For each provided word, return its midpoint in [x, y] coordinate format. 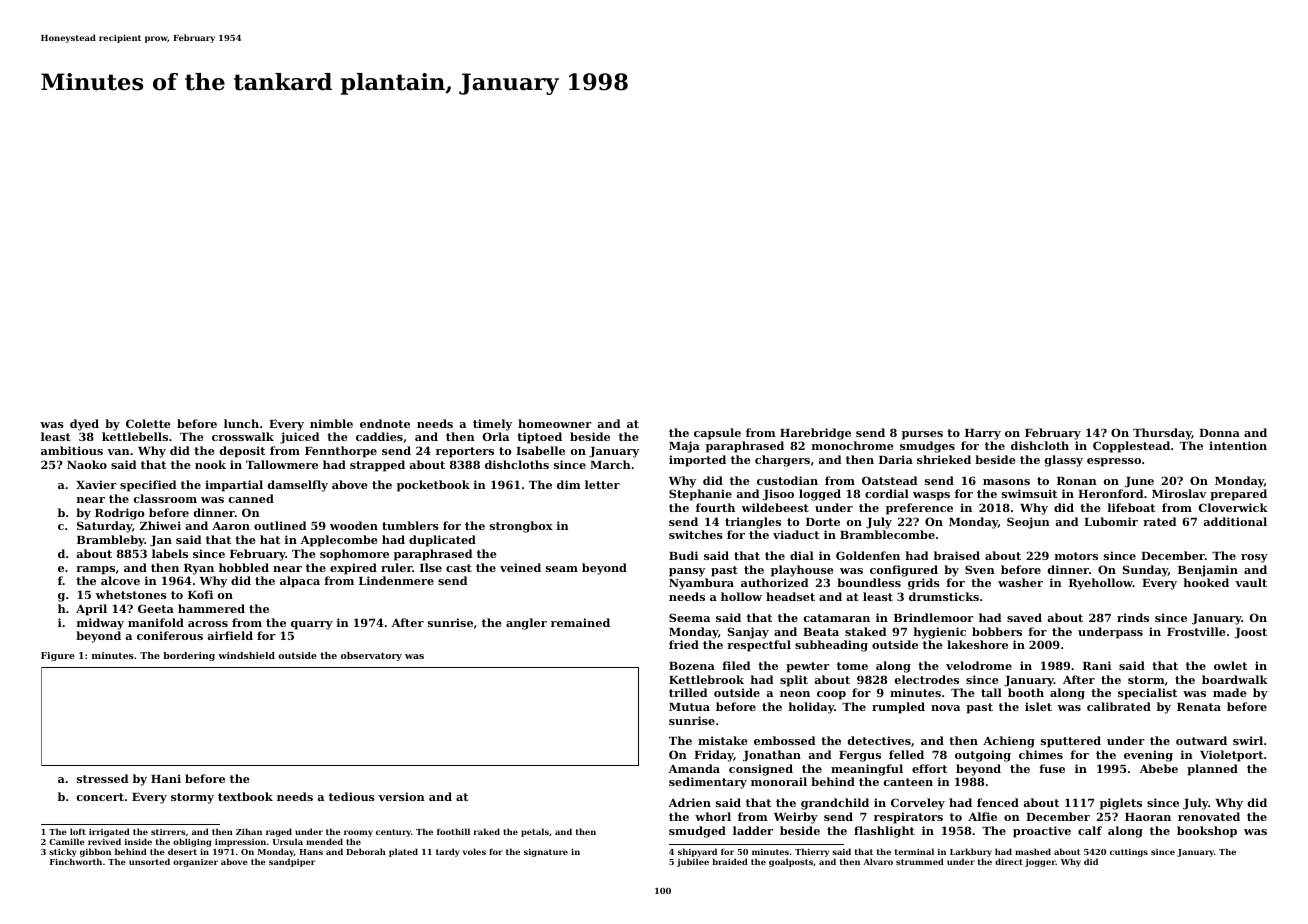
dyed [84, 425]
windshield [246, 655]
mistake [723, 740]
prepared [1238, 495]
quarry [312, 625]
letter [602, 484]
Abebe [1159, 768]
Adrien [690, 802]
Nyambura [701, 584]
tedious [352, 796]
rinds [1133, 617]
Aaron [231, 526]
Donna [1219, 433]
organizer [195, 863]
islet [1038, 706]
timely [492, 425]
